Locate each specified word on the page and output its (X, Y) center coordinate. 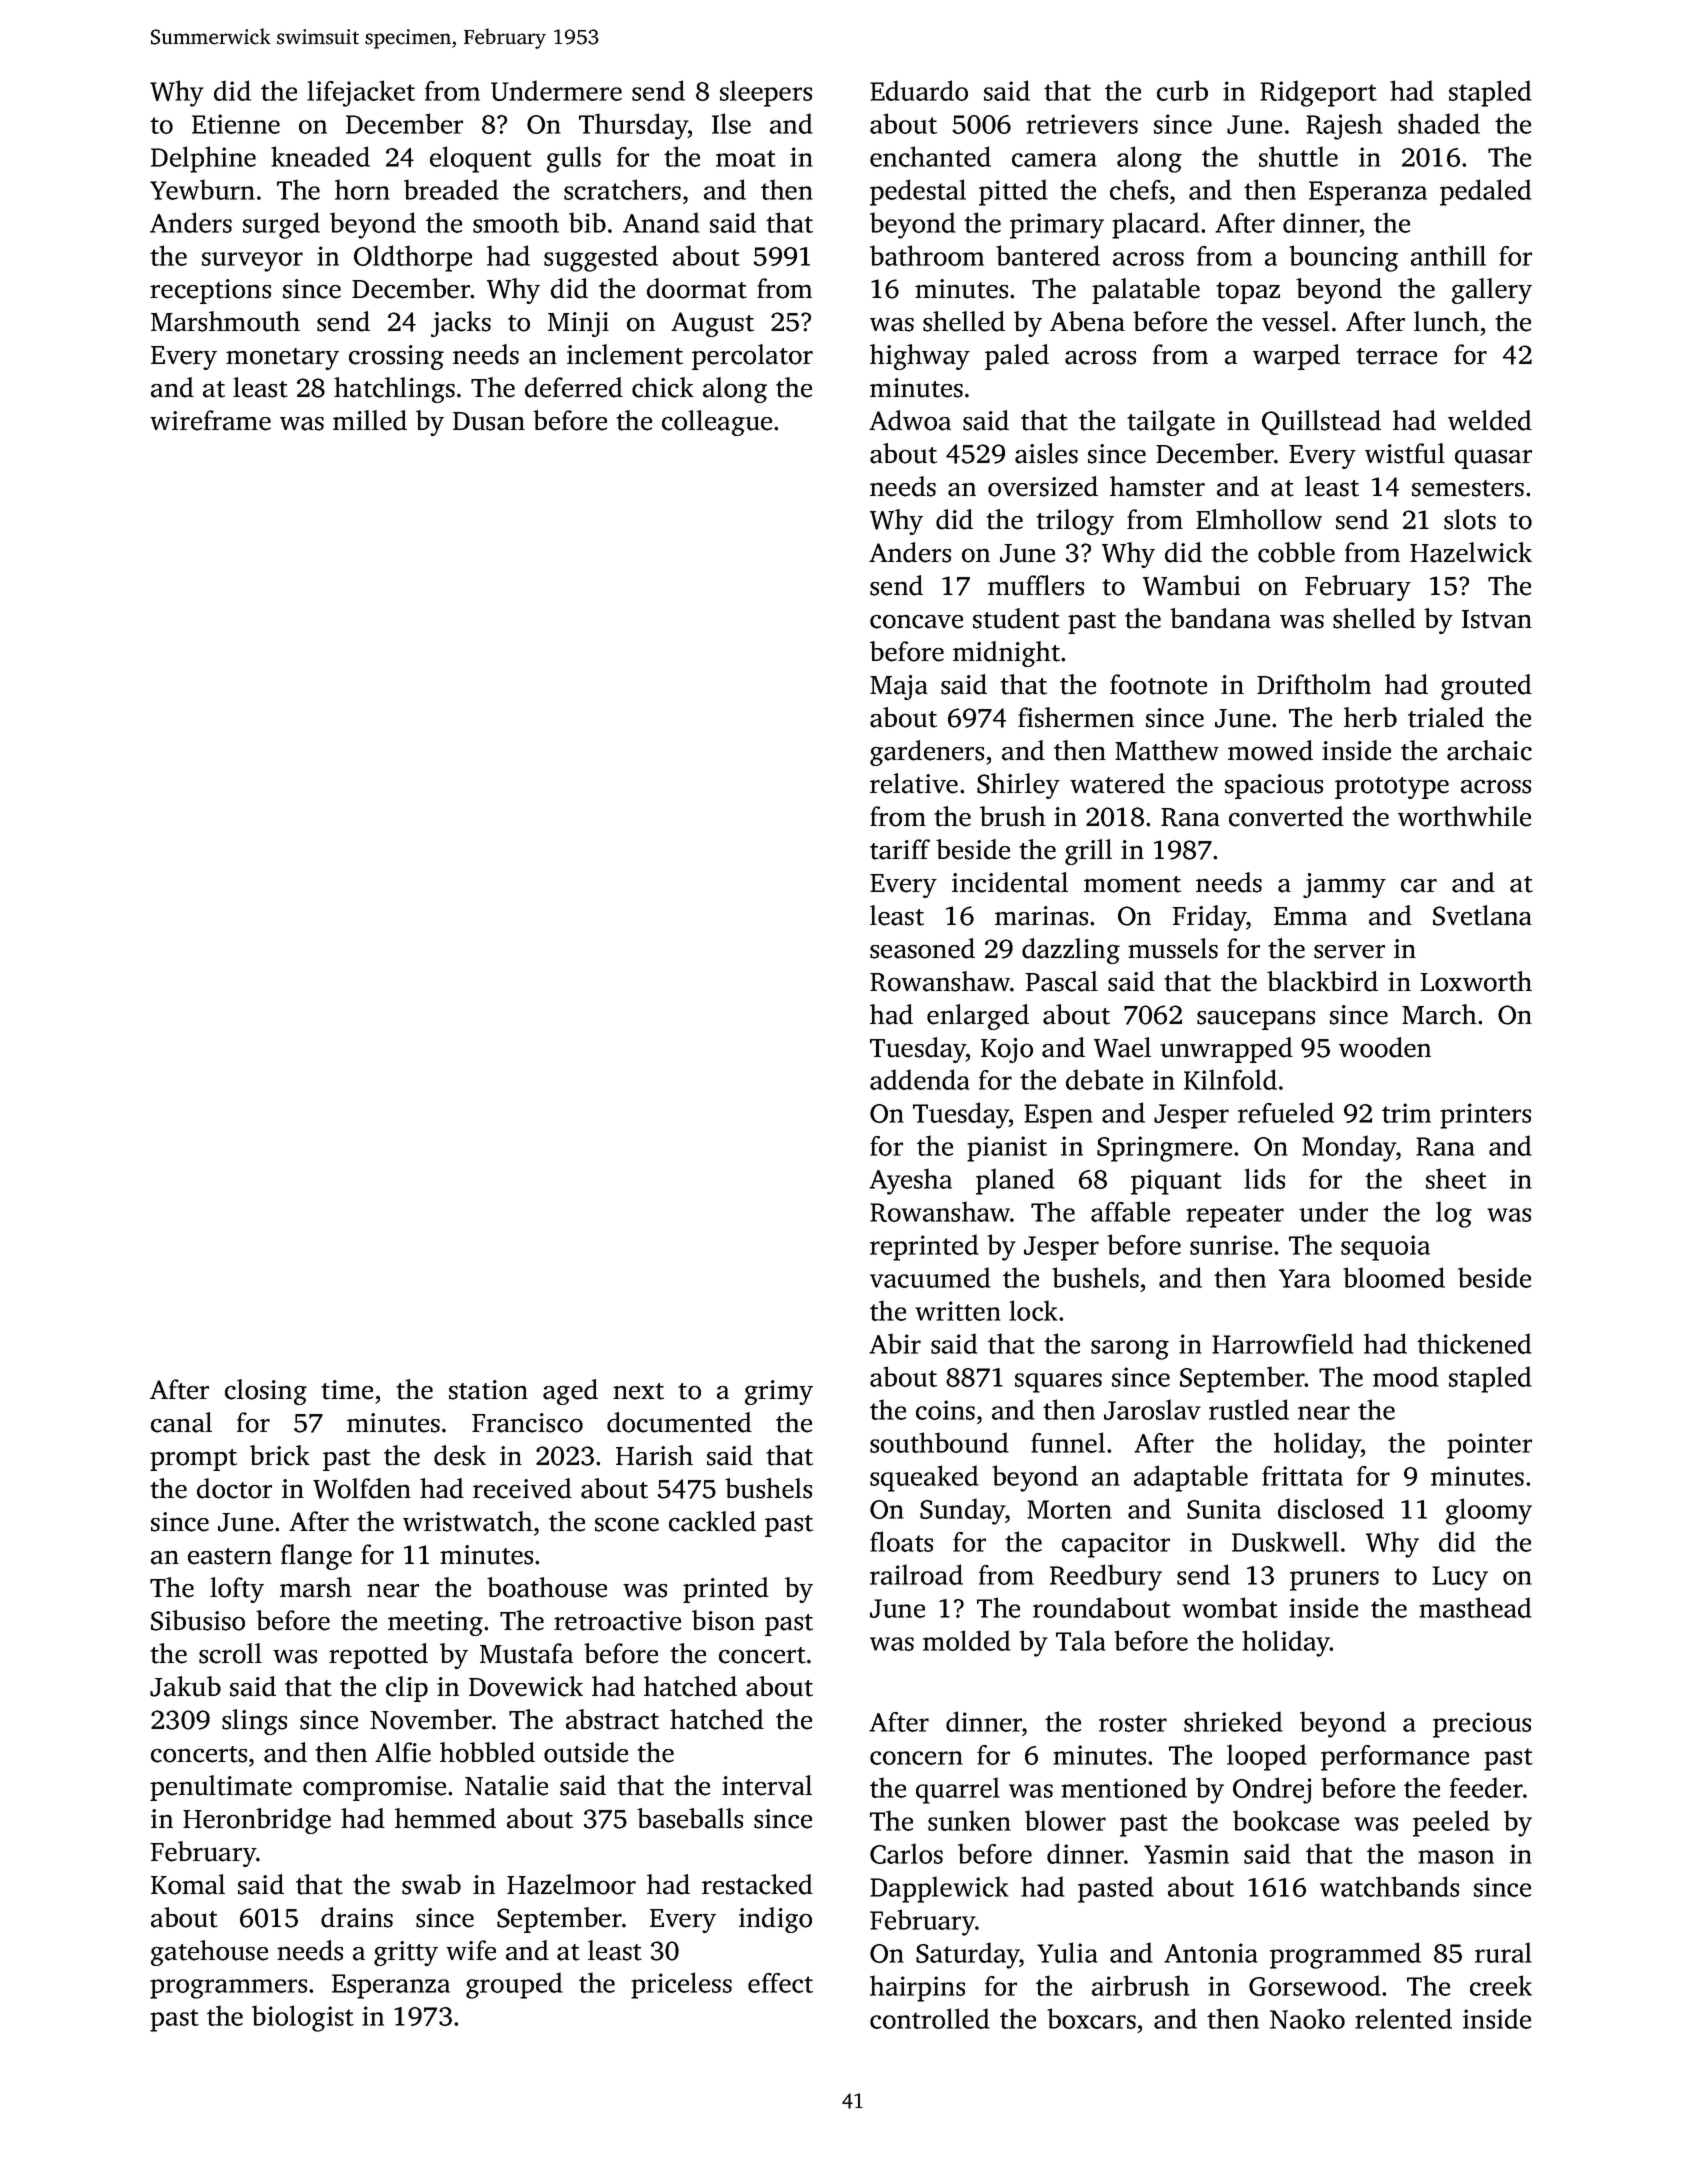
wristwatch (468, 1521)
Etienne (236, 124)
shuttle (1298, 156)
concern (916, 1758)
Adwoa (910, 420)
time (347, 1390)
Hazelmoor (571, 1884)
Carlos (906, 1853)
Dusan (489, 421)
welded (1490, 420)
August (712, 324)
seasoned (922, 948)
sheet (1456, 1178)
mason (1456, 1857)
